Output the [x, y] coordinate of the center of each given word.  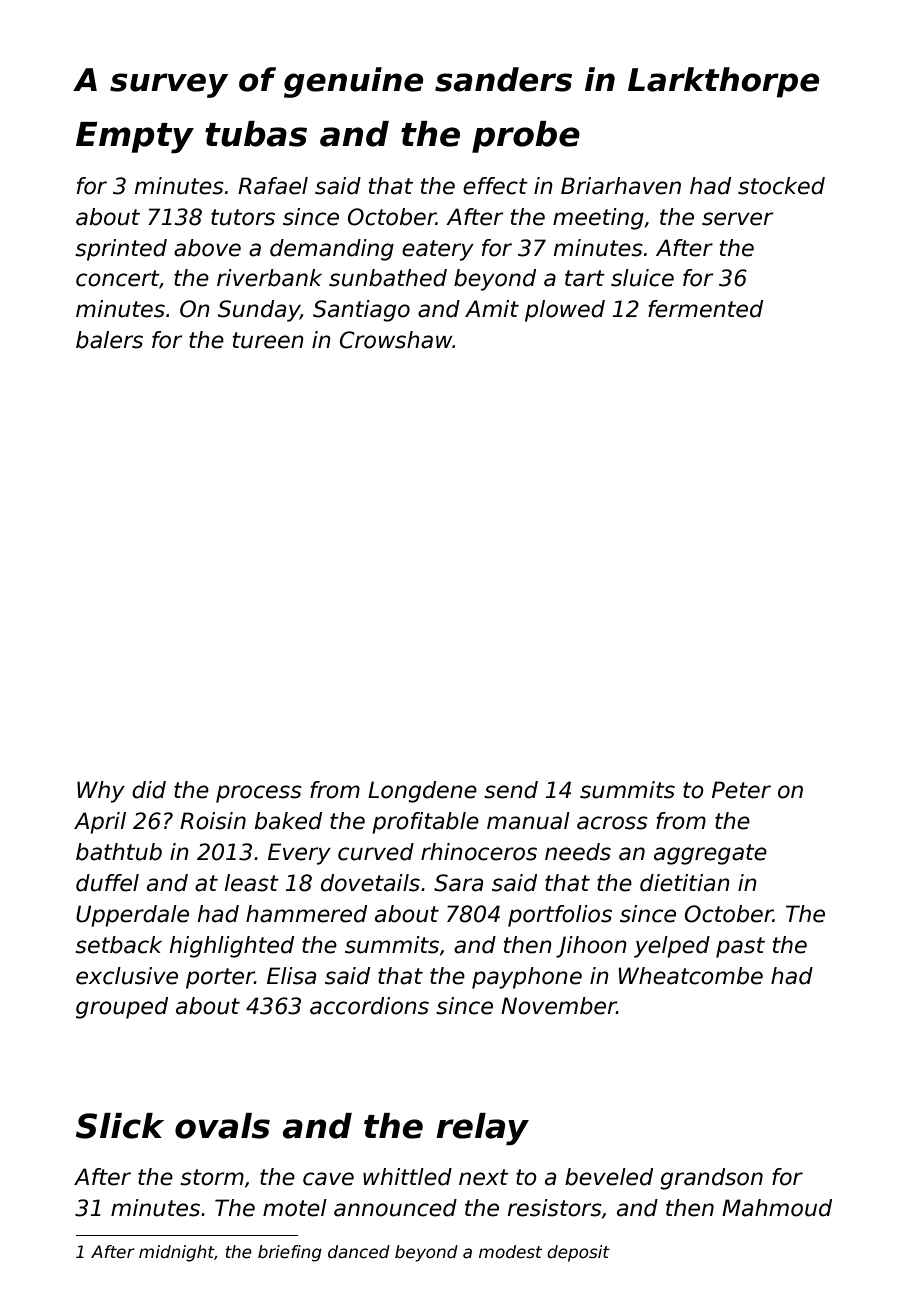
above [207, 248]
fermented [705, 309]
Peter [741, 790]
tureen [268, 340]
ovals [222, 1126]
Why [101, 792]
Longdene [422, 792]
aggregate [710, 854]
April [100, 823]
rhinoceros [479, 852]
